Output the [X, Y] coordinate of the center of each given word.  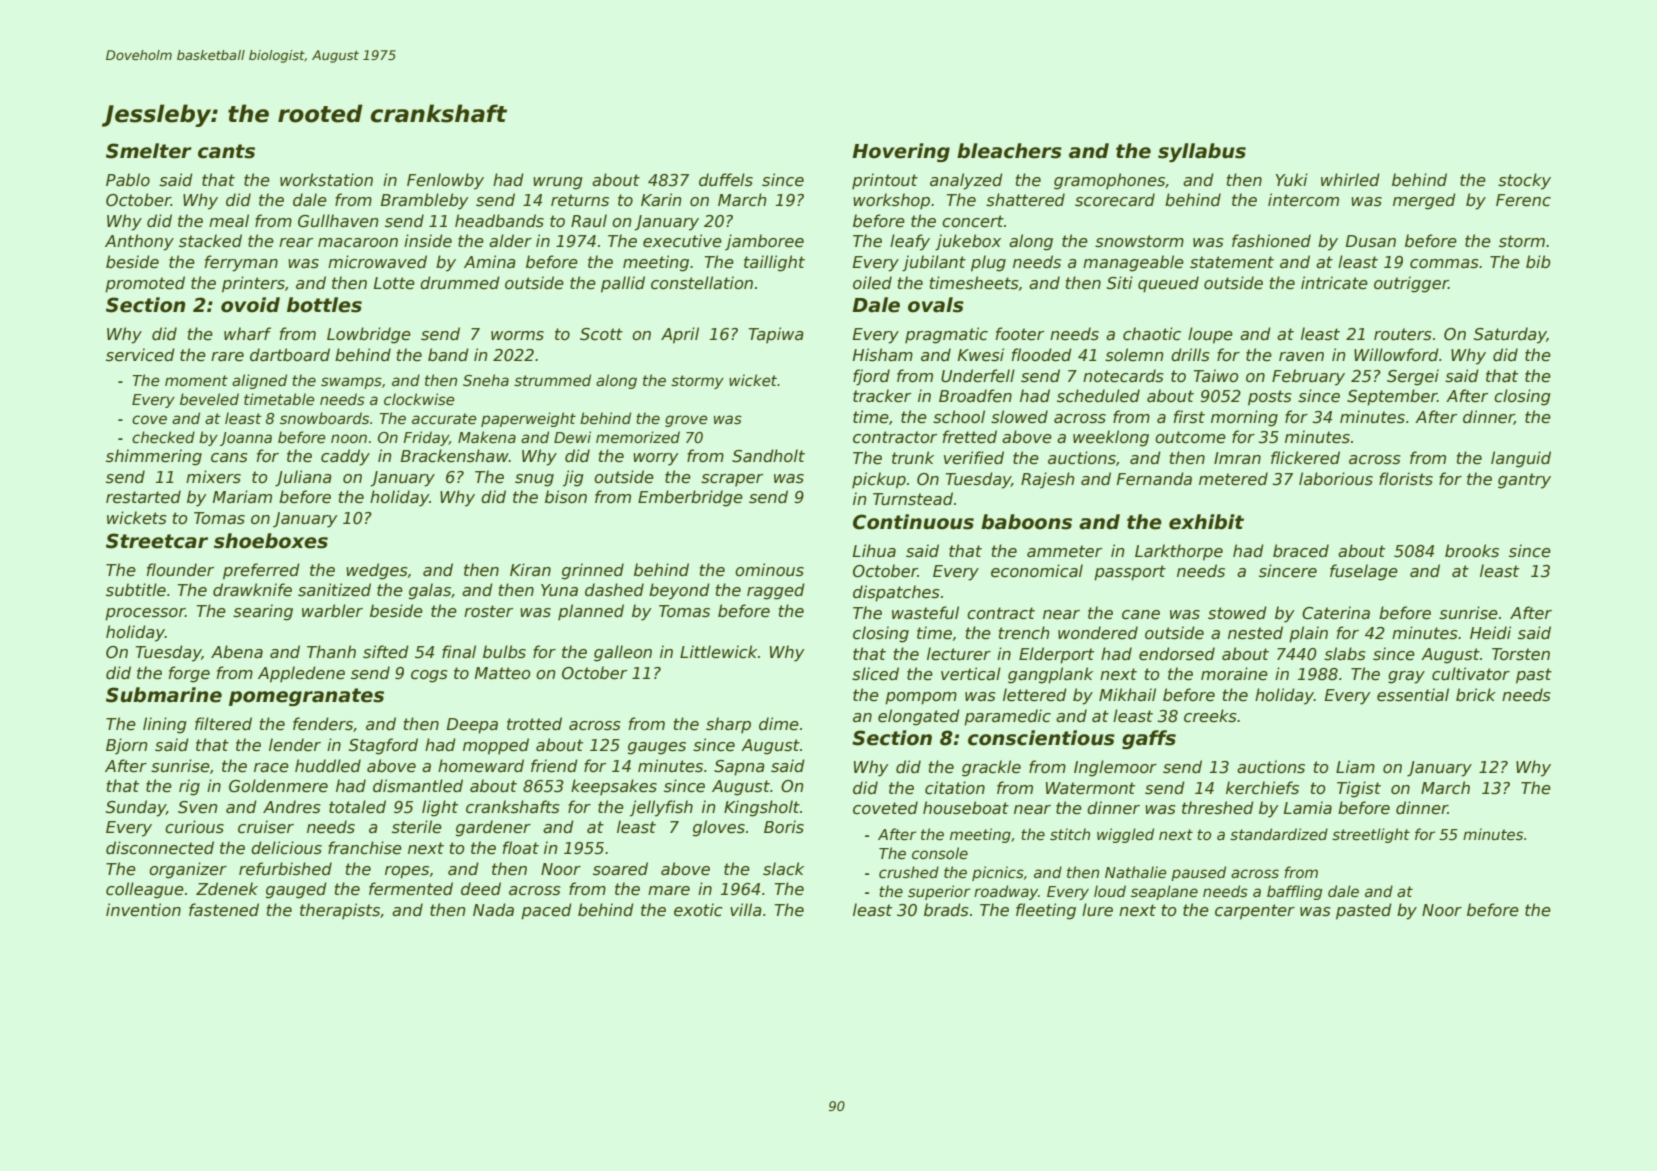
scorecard [1115, 200]
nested [1255, 633]
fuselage [1364, 572]
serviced [140, 355]
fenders [323, 724]
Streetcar [157, 541]
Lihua [874, 550]
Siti [1120, 283]
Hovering [901, 152]
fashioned [1271, 240]
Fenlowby [445, 181]
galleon [623, 653]
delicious [286, 848]
